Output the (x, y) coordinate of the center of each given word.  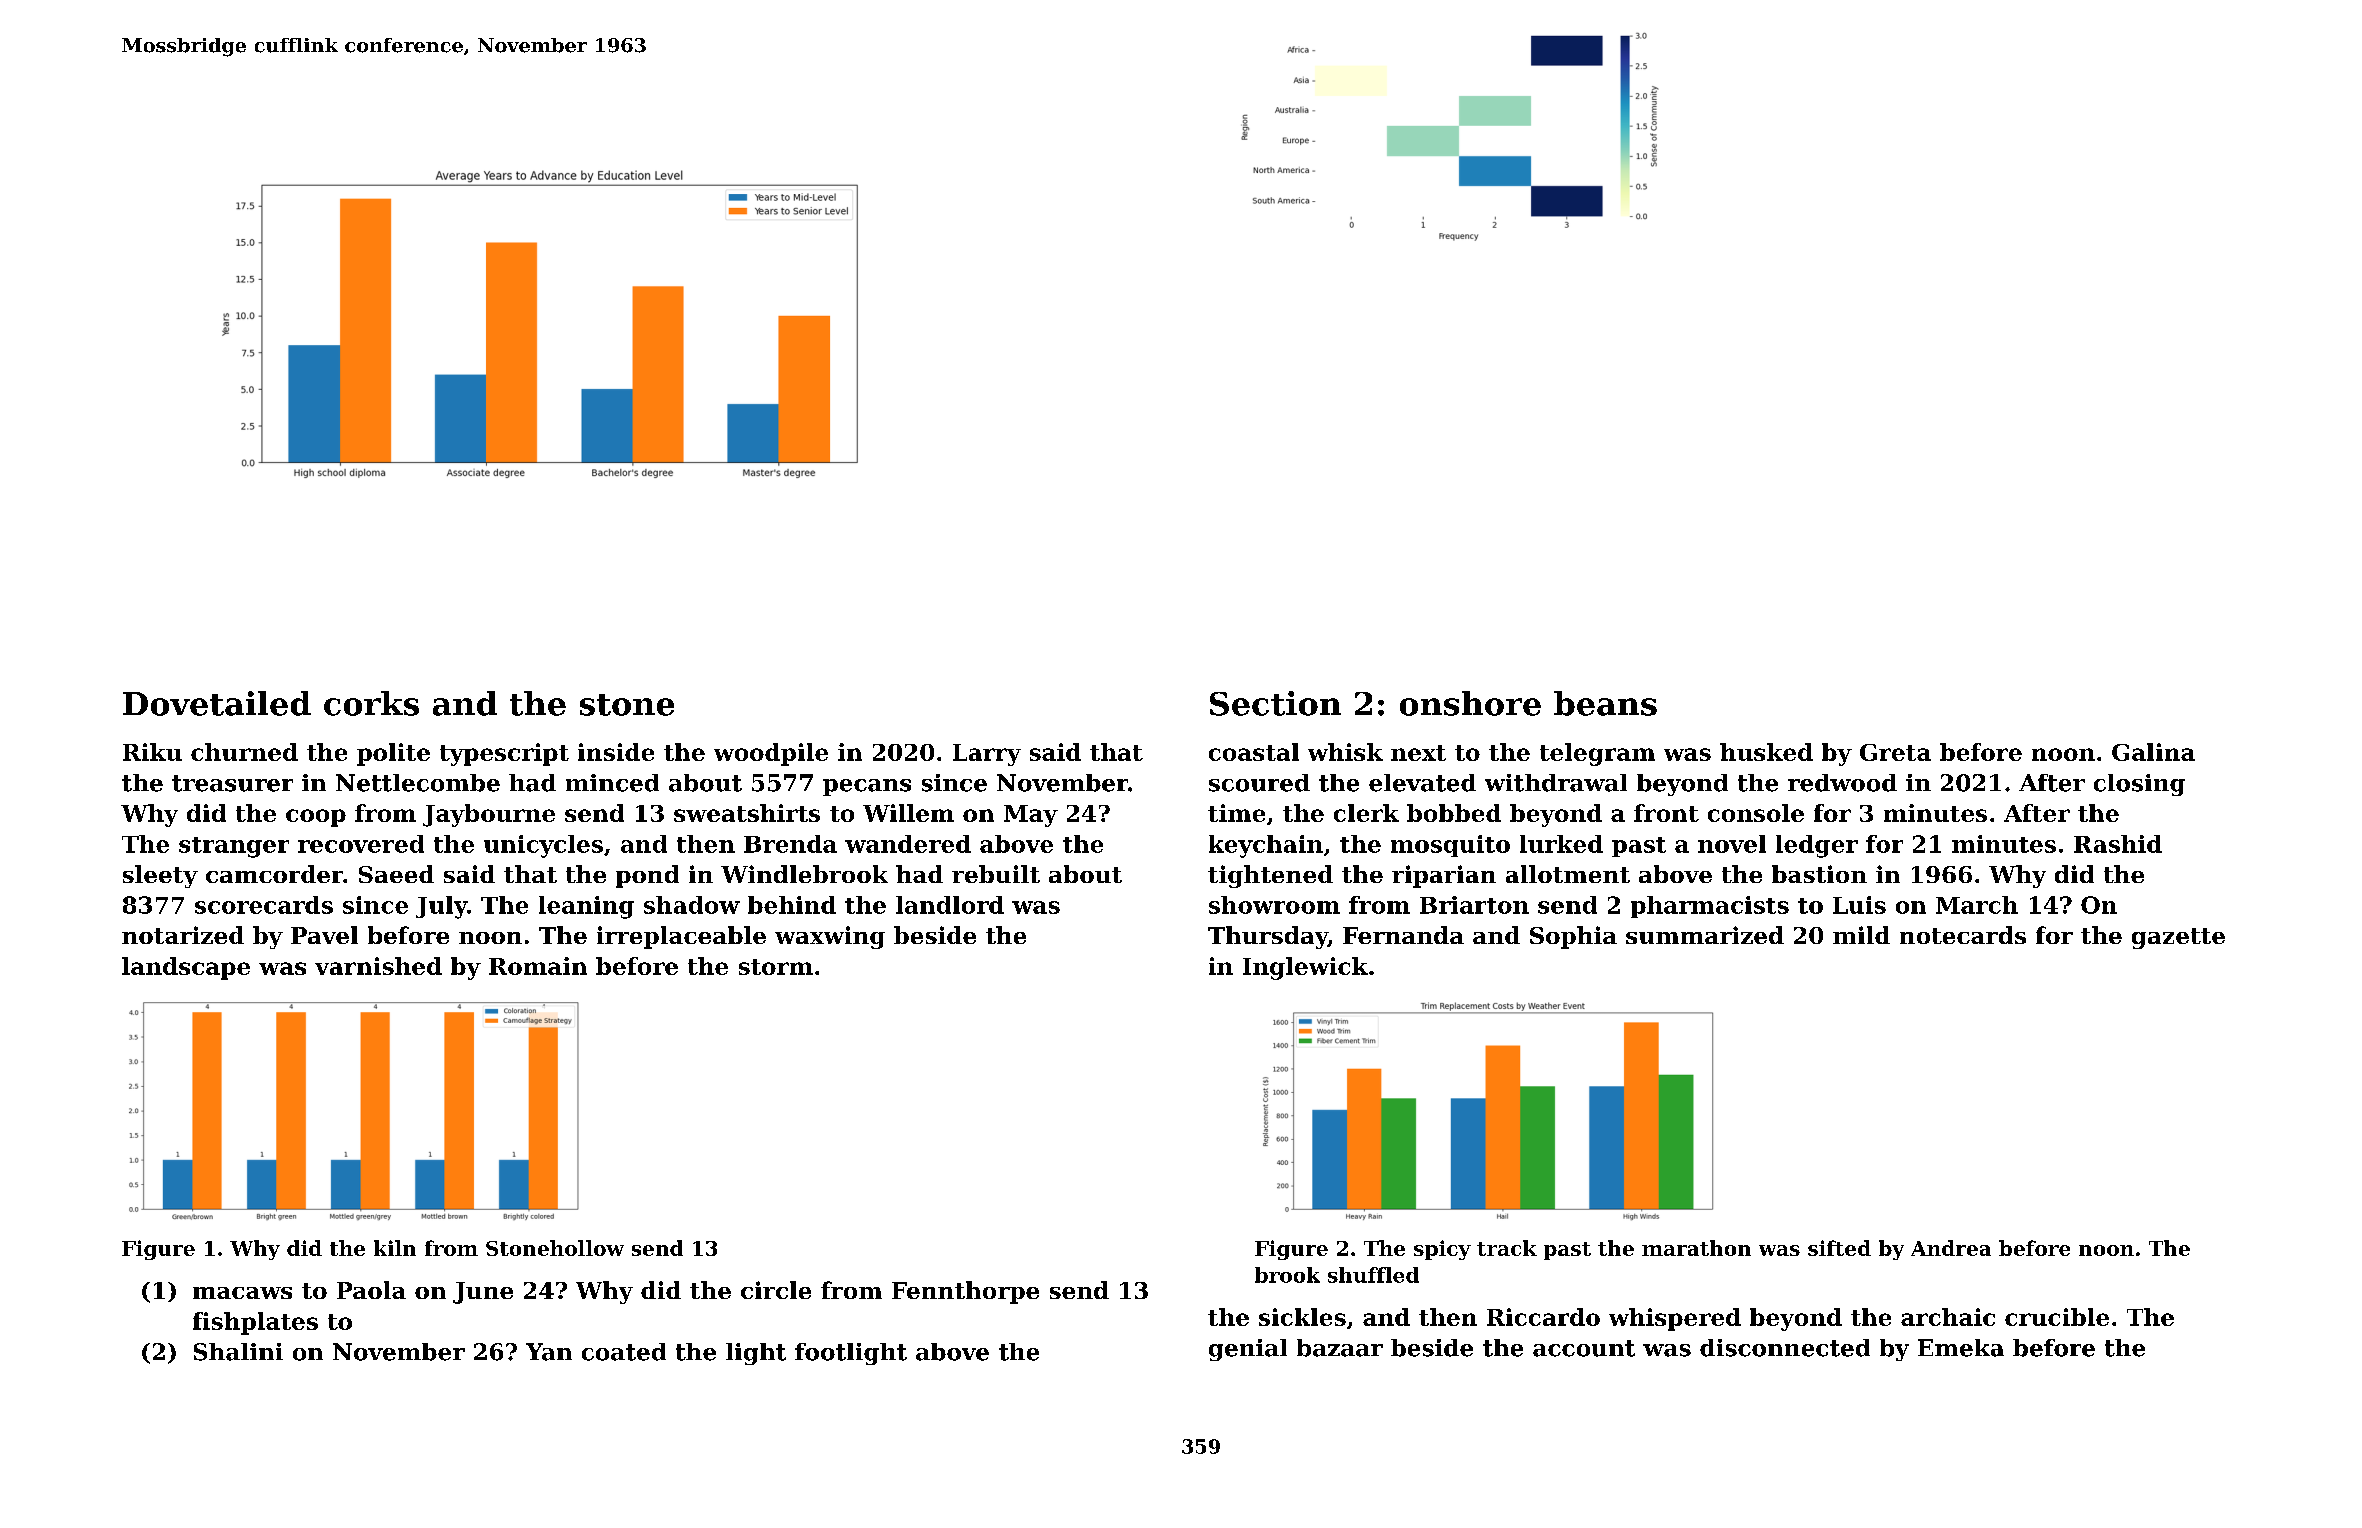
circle (776, 1290)
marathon (1696, 1248)
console (1756, 813)
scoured (1259, 783)
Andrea (1951, 1248)
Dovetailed (217, 703)
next (1418, 753)
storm (776, 967)
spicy (1442, 1250)
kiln (395, 1248)
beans (1605, 703)
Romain (538, 966)
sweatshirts (747, 813)
